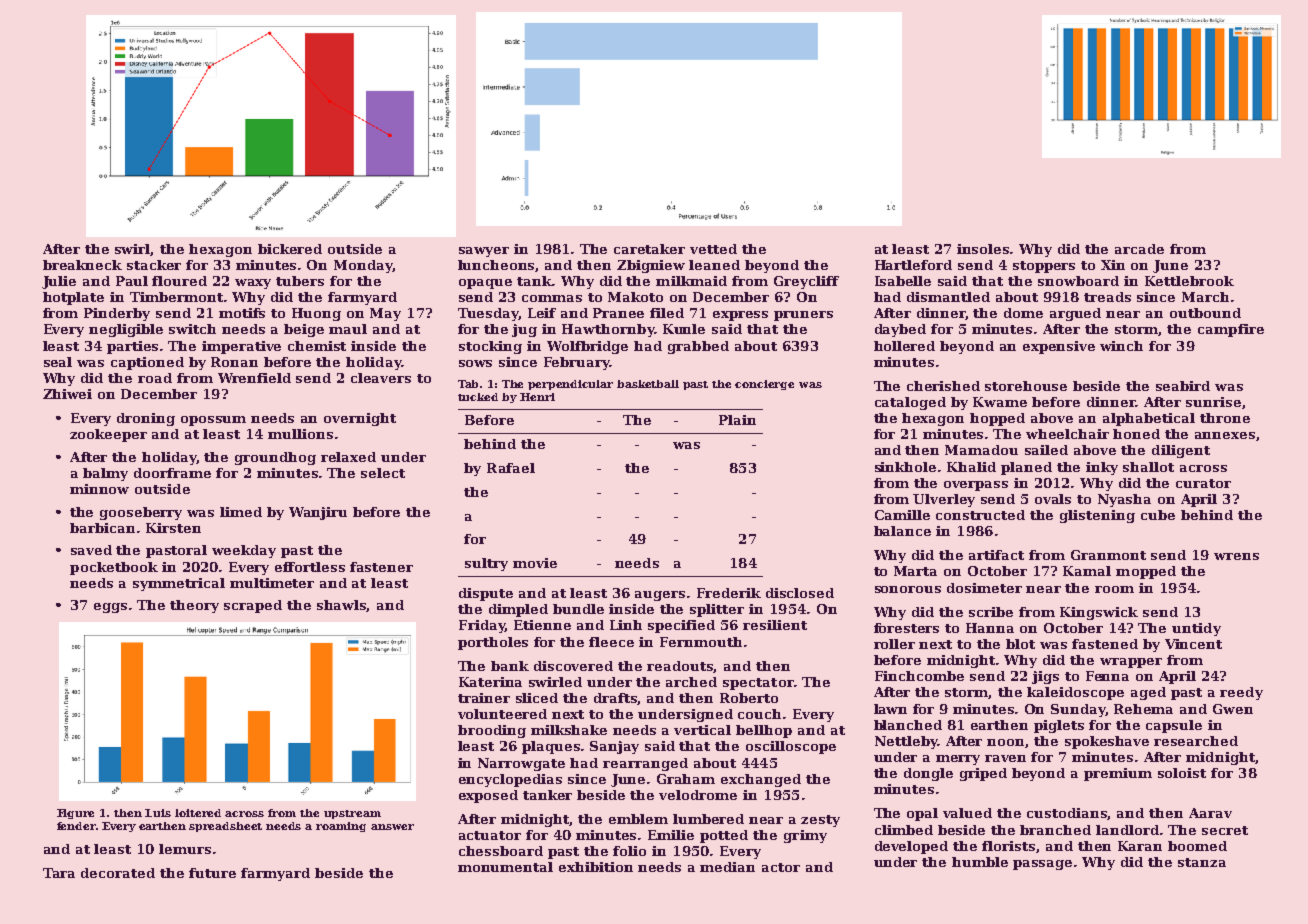 Image resolution: width=1308 pixels, height=924 pixels. I want to click on roaming, so click(341, 827).
